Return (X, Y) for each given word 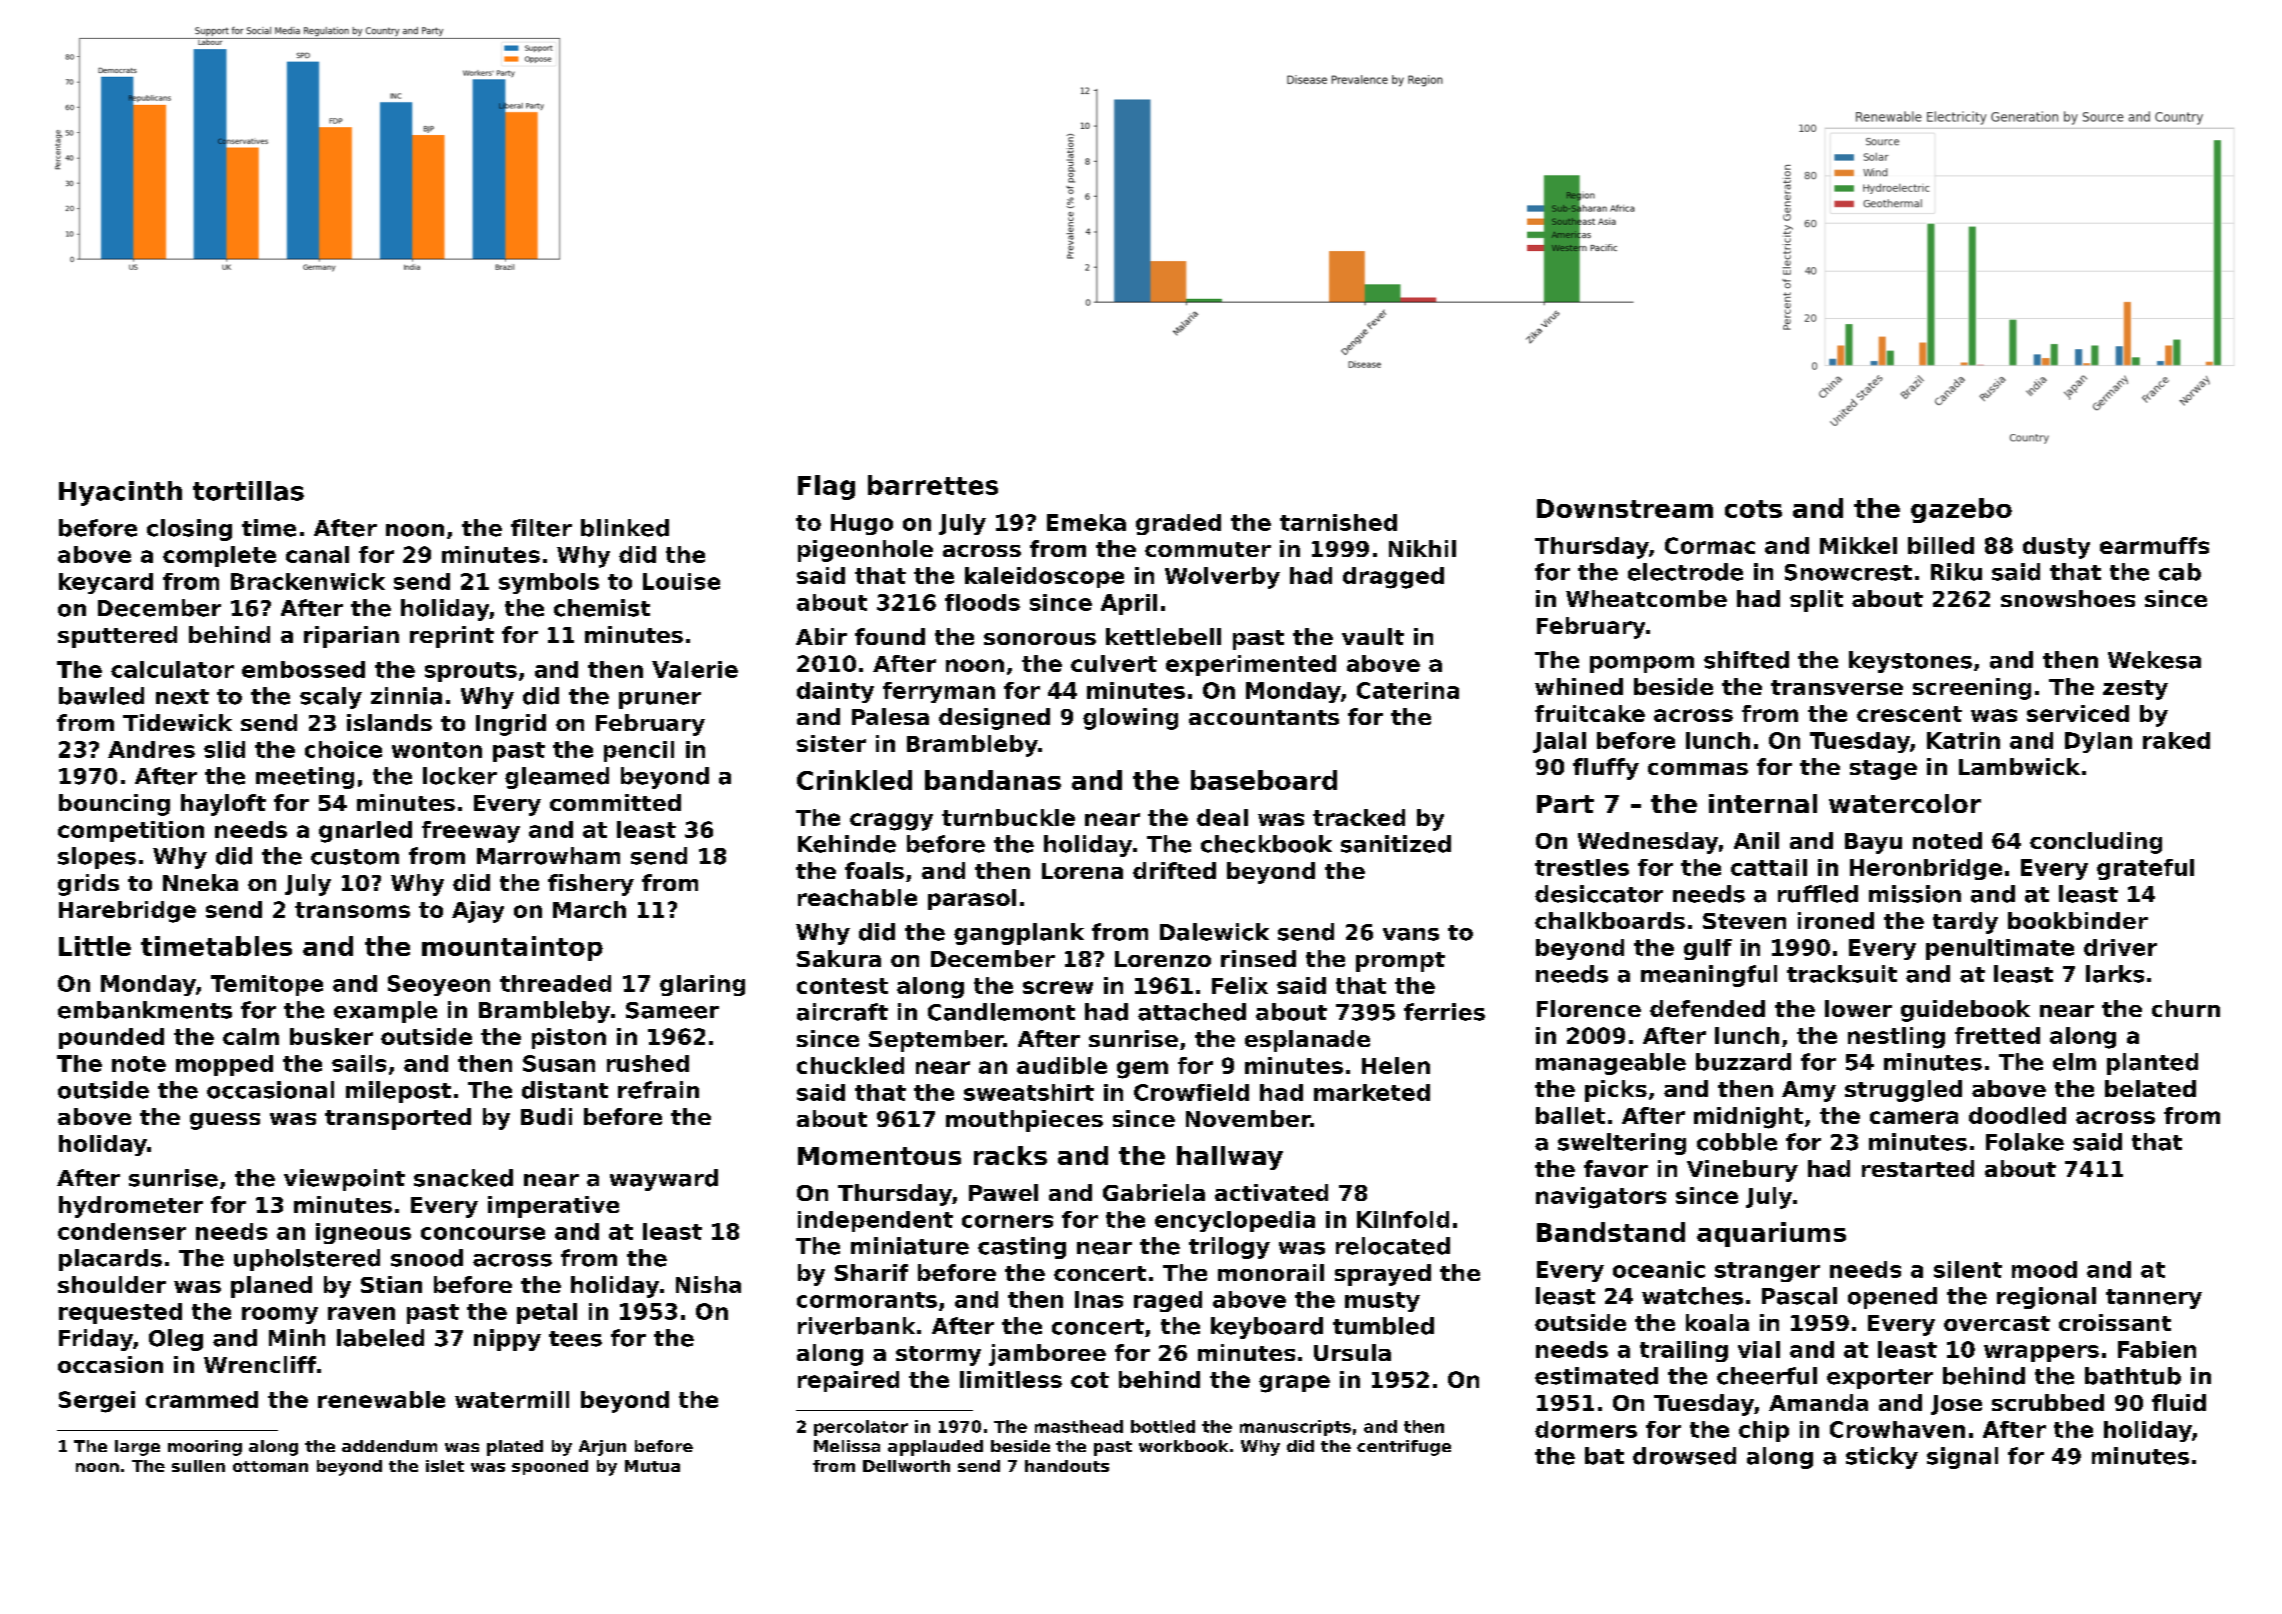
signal (1962, 1458)
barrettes (933, 485)
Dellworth (906, 1466)
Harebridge (127, 912)
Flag (826, 487)
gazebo (1961, 510)
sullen (198, 1466)
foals (874, 870)
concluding (2096, 843)
